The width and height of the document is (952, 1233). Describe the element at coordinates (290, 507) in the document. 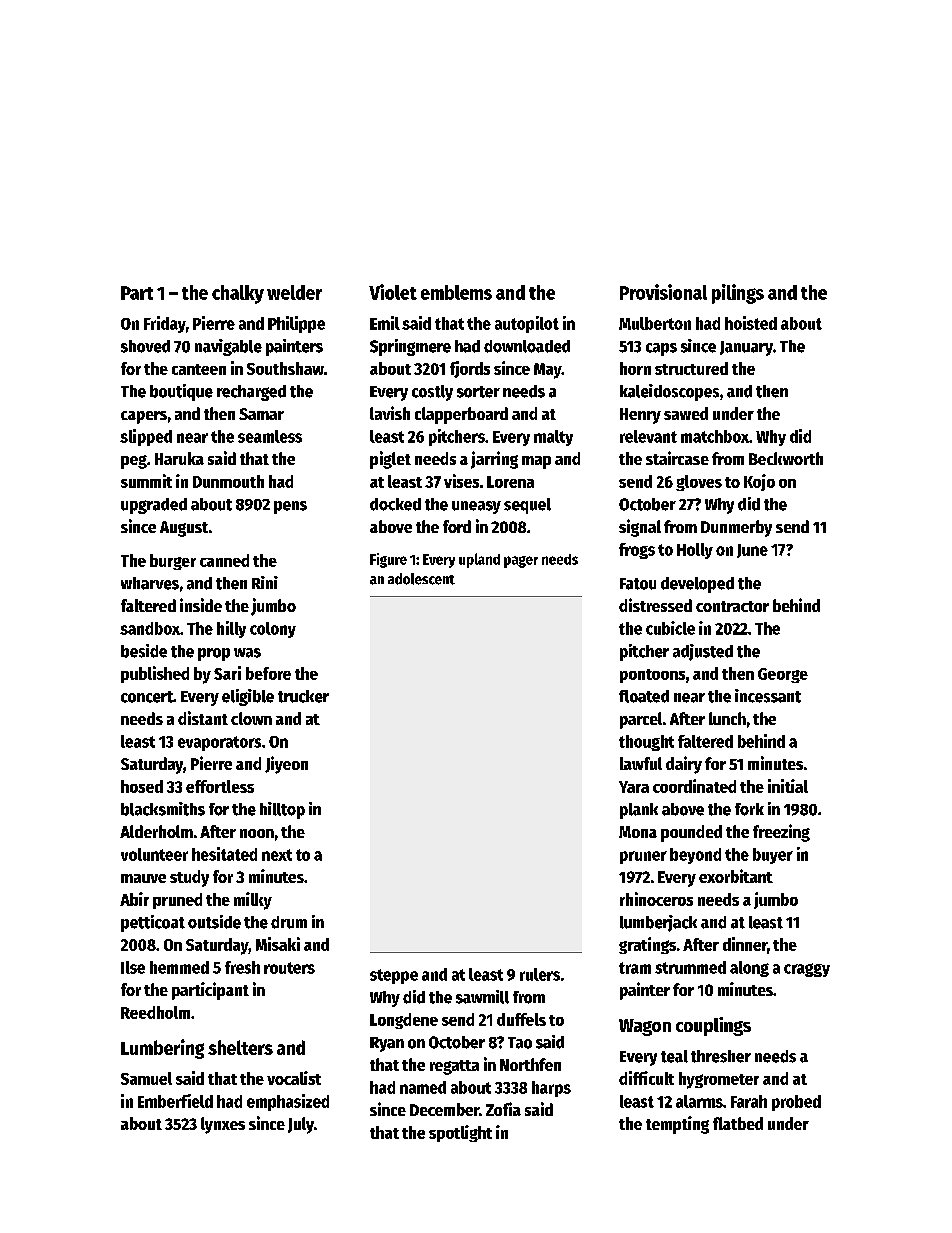

I see `pens` at that location.
